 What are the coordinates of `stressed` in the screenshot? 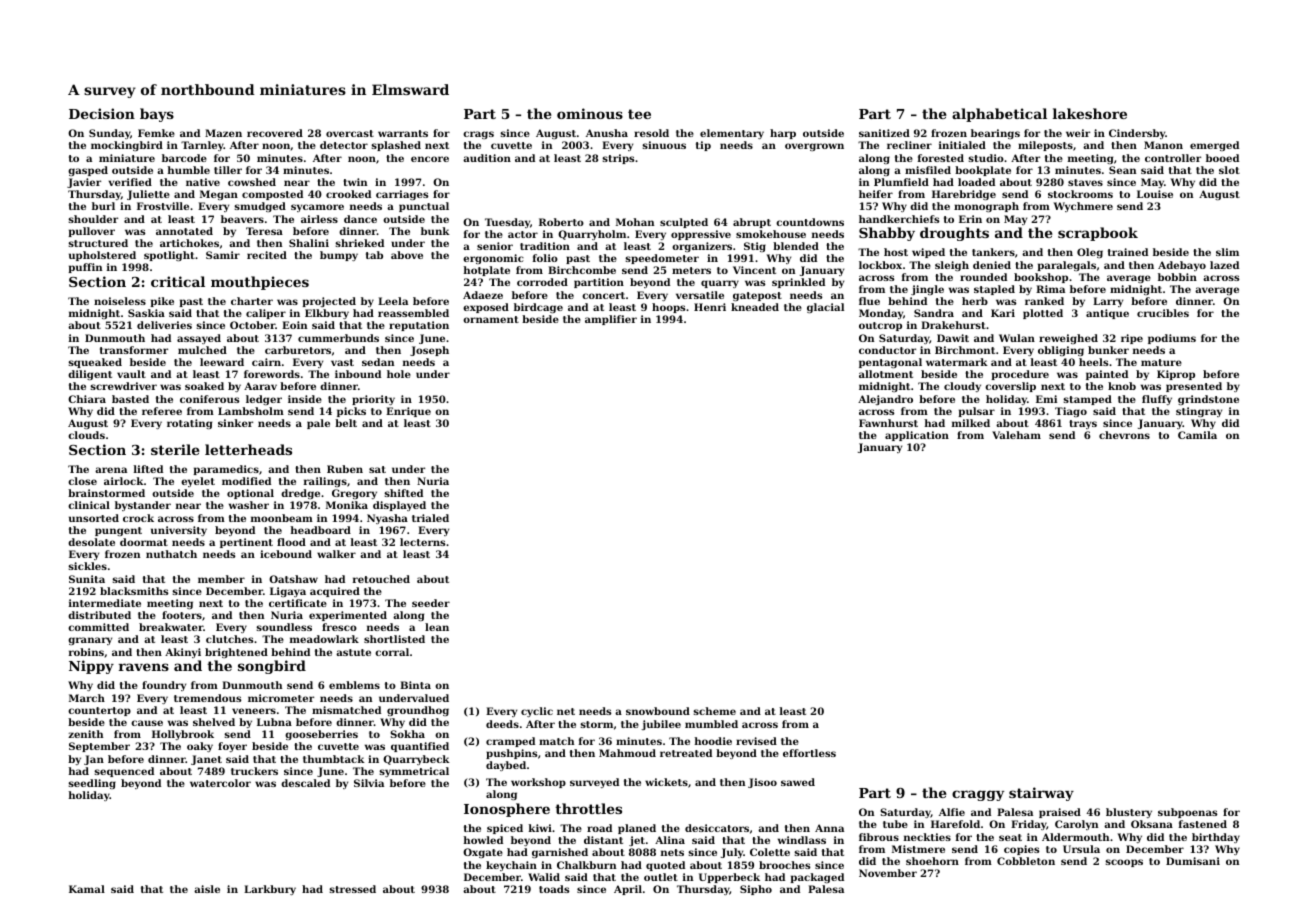 It's located at (352, 889).
